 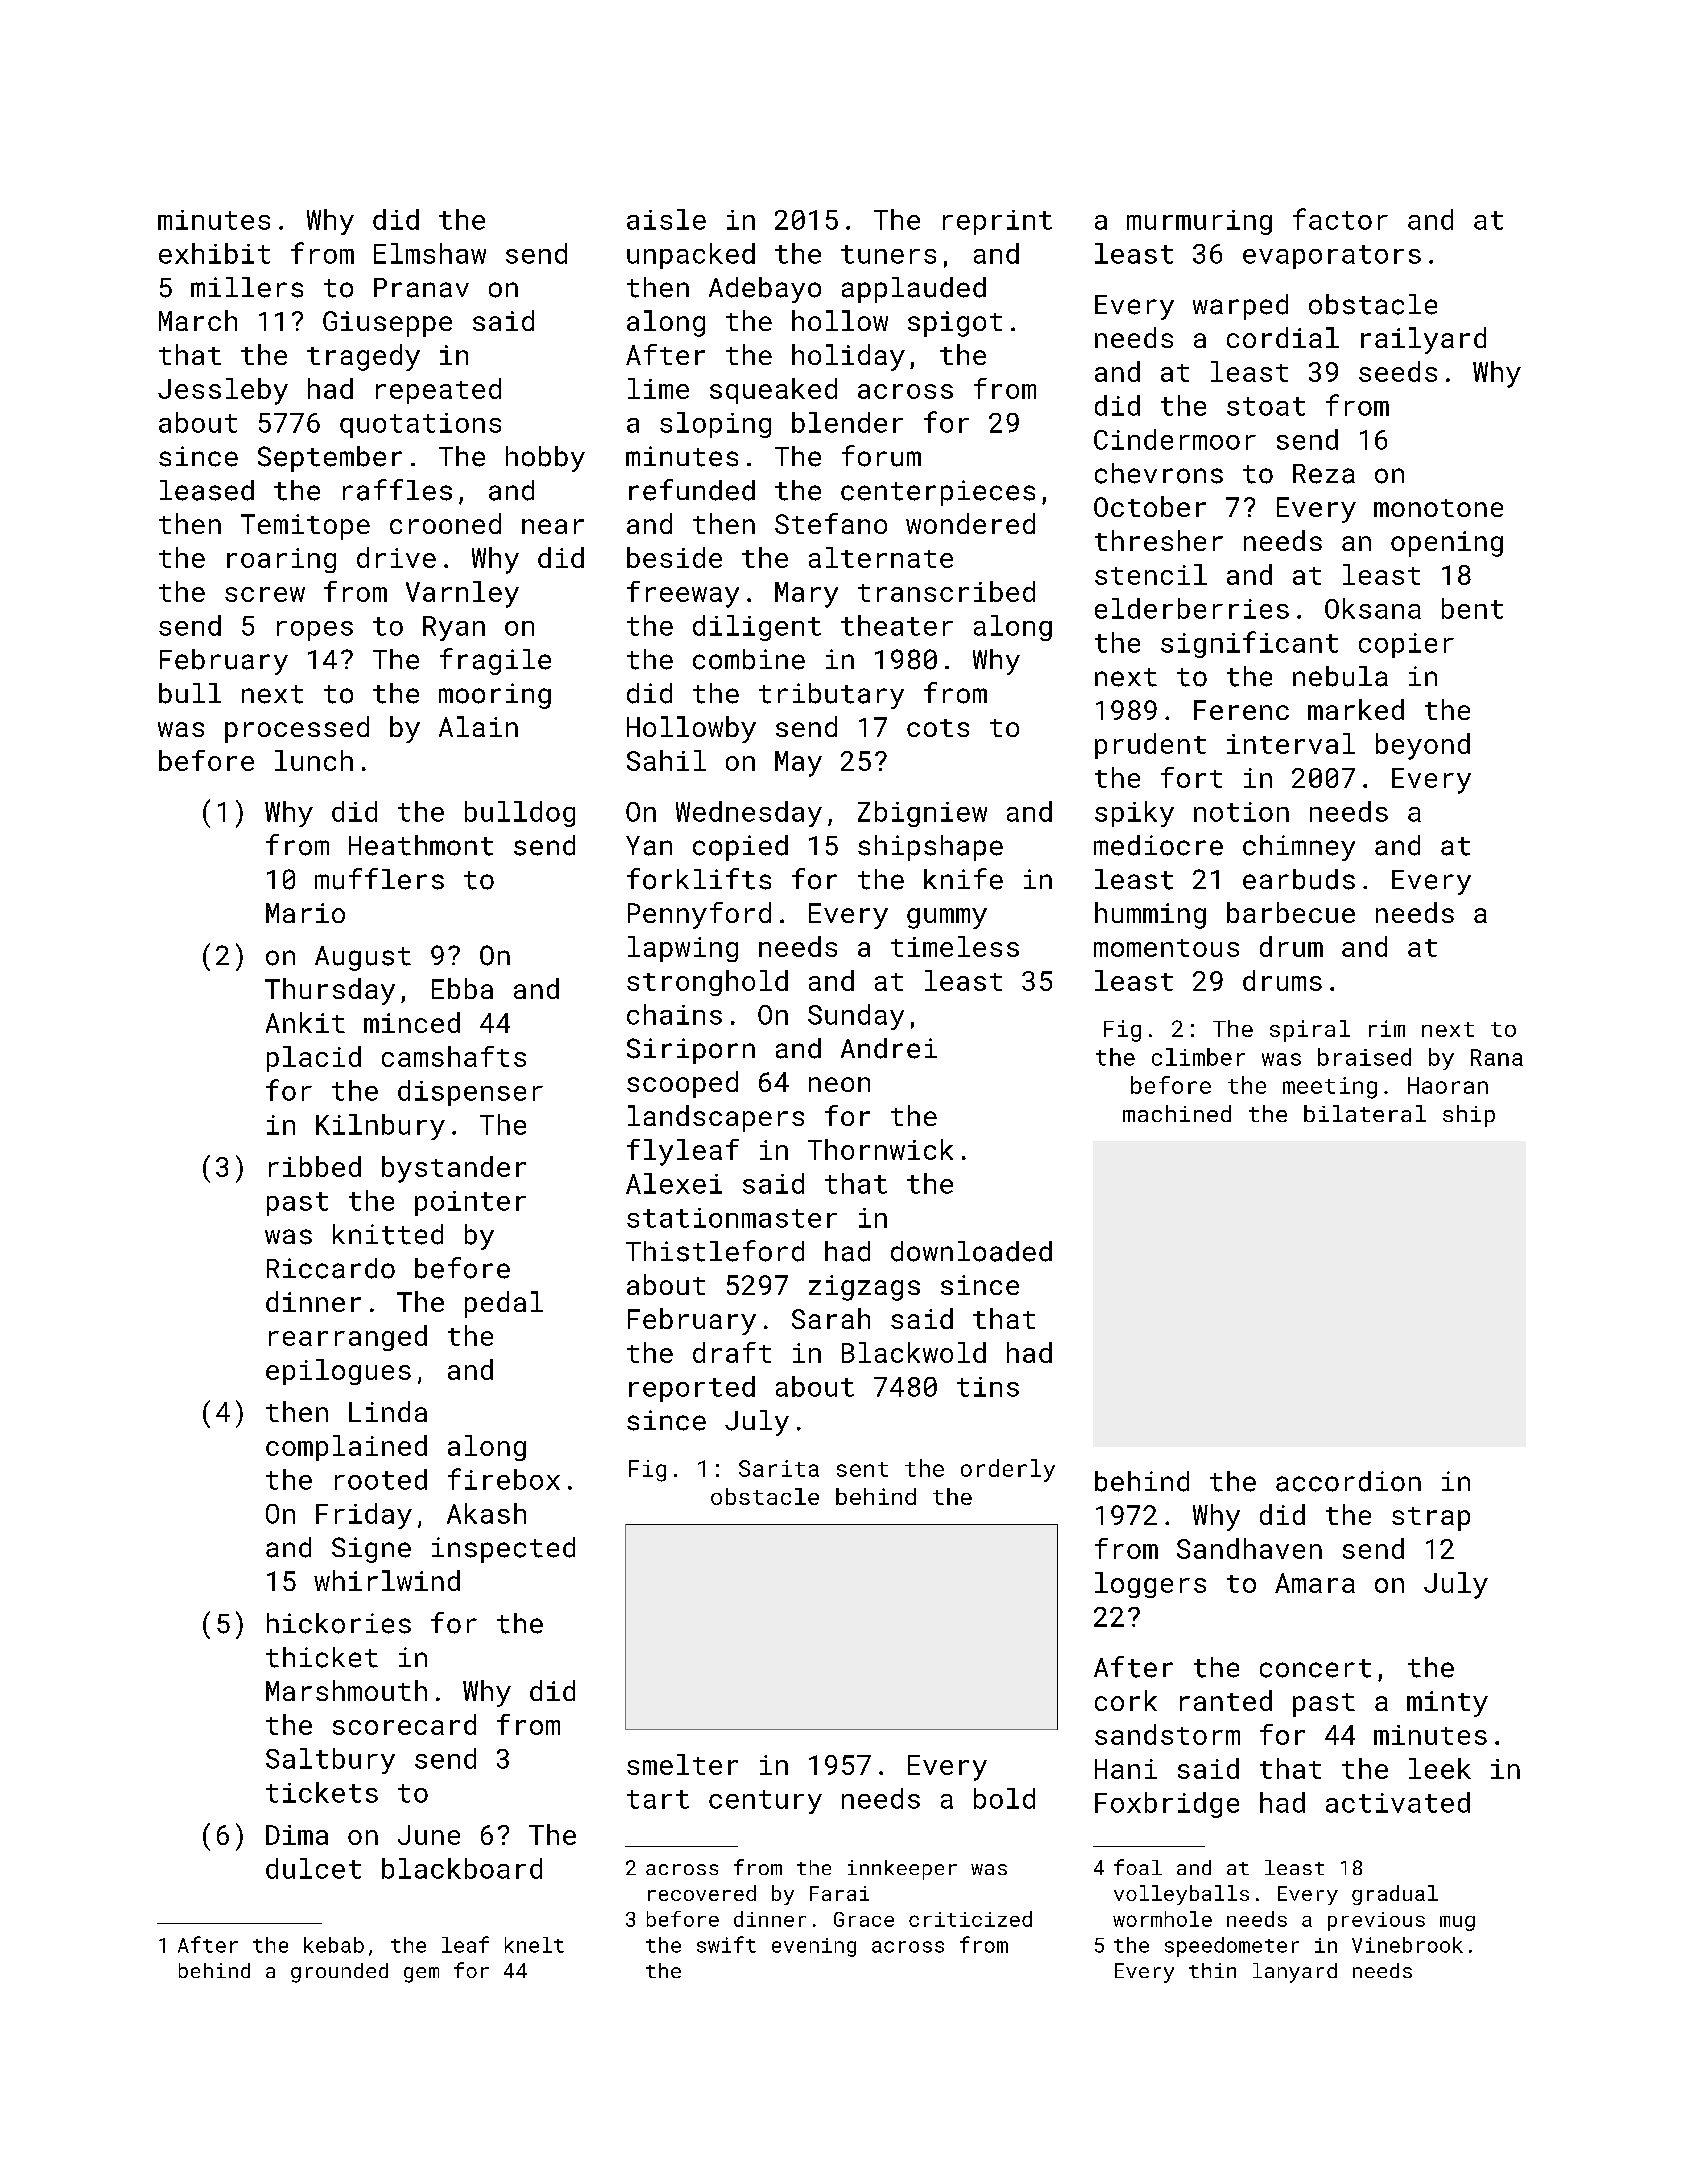 I want to click on Alexei, so click(x=674, y=1183).
